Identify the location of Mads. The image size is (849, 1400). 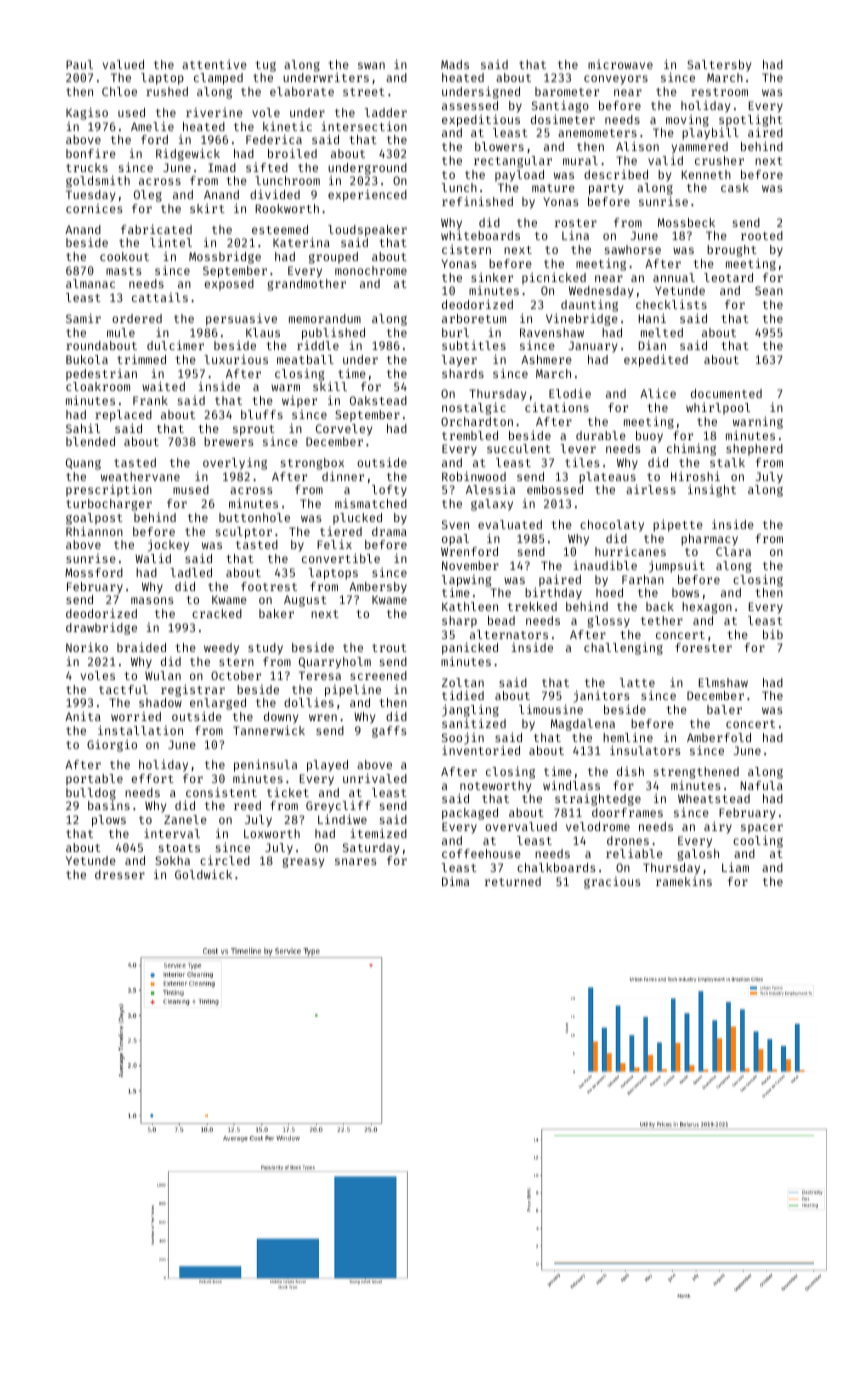
(455, 64).
